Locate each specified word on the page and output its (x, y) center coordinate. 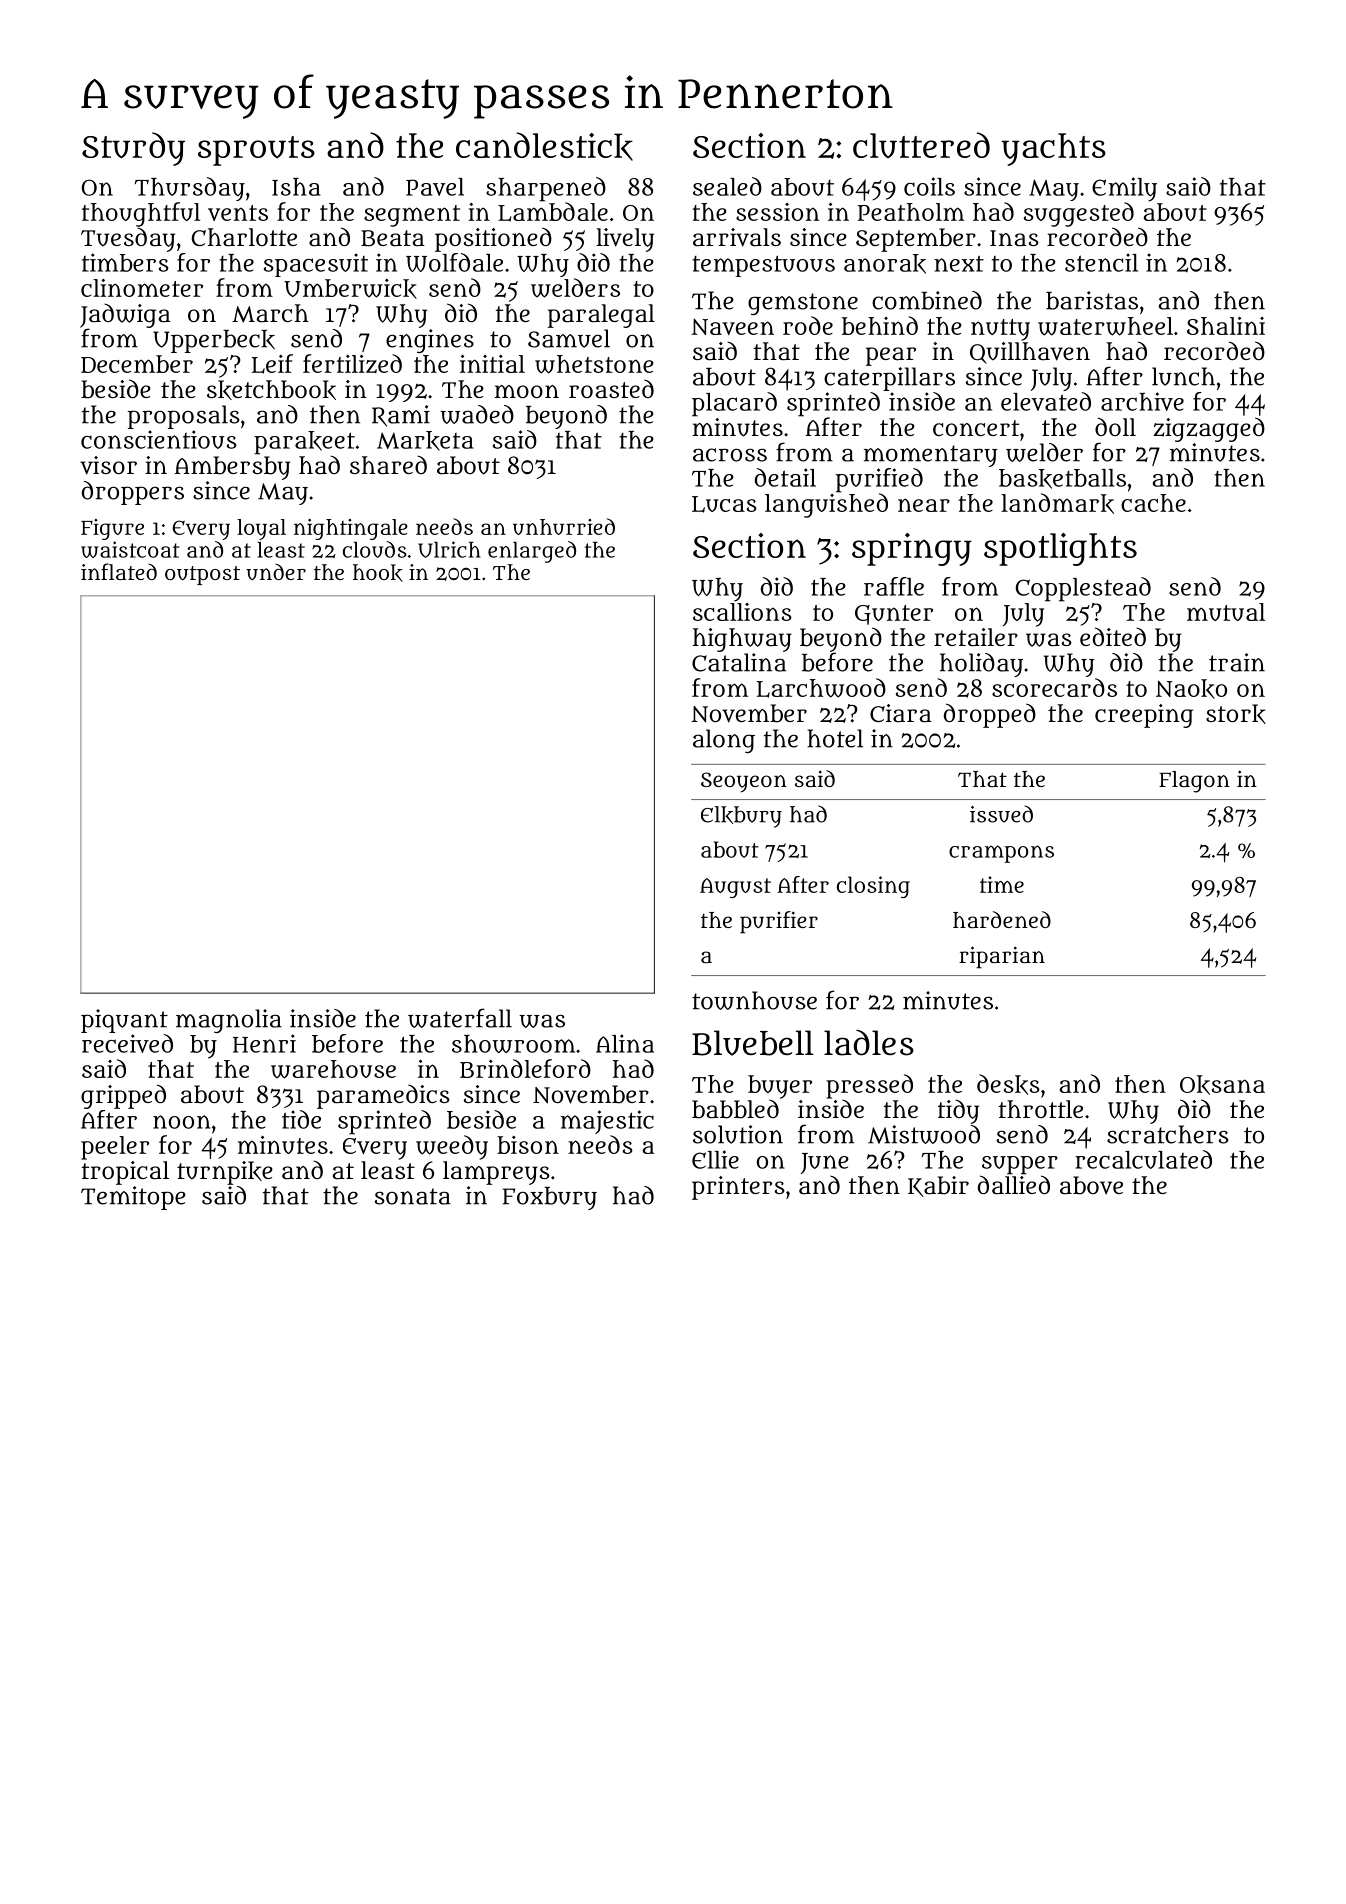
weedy (452, 1147)
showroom (513, 1044)
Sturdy (133, 149)
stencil (1101, 262)
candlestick (544, 146)
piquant (124, 1021)
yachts (1053, 149)
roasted (611, 388)
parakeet (304, 443)
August (735, 888)
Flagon (1194, 782)
